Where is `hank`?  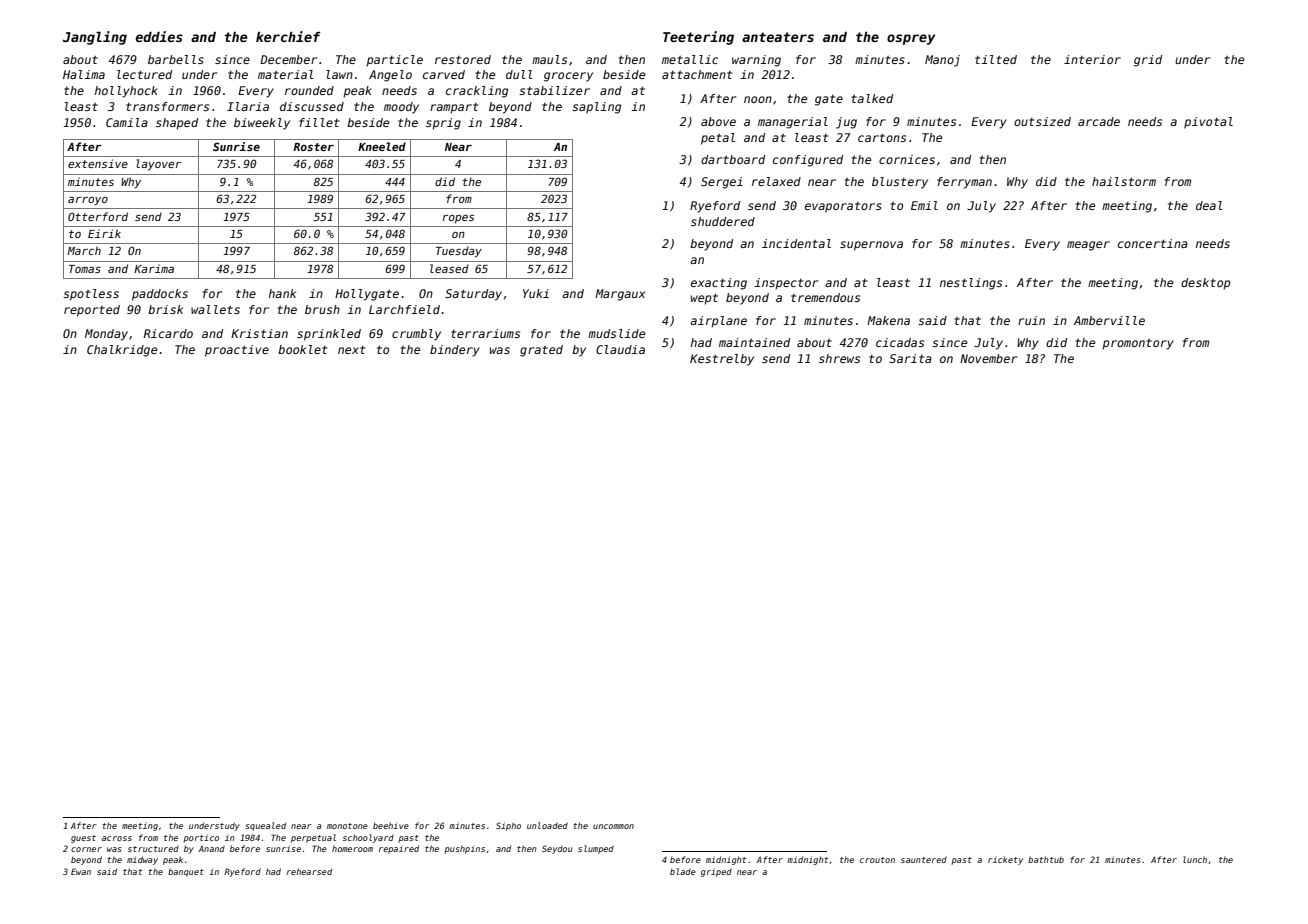 hank is located at coordinates (282, 293).
